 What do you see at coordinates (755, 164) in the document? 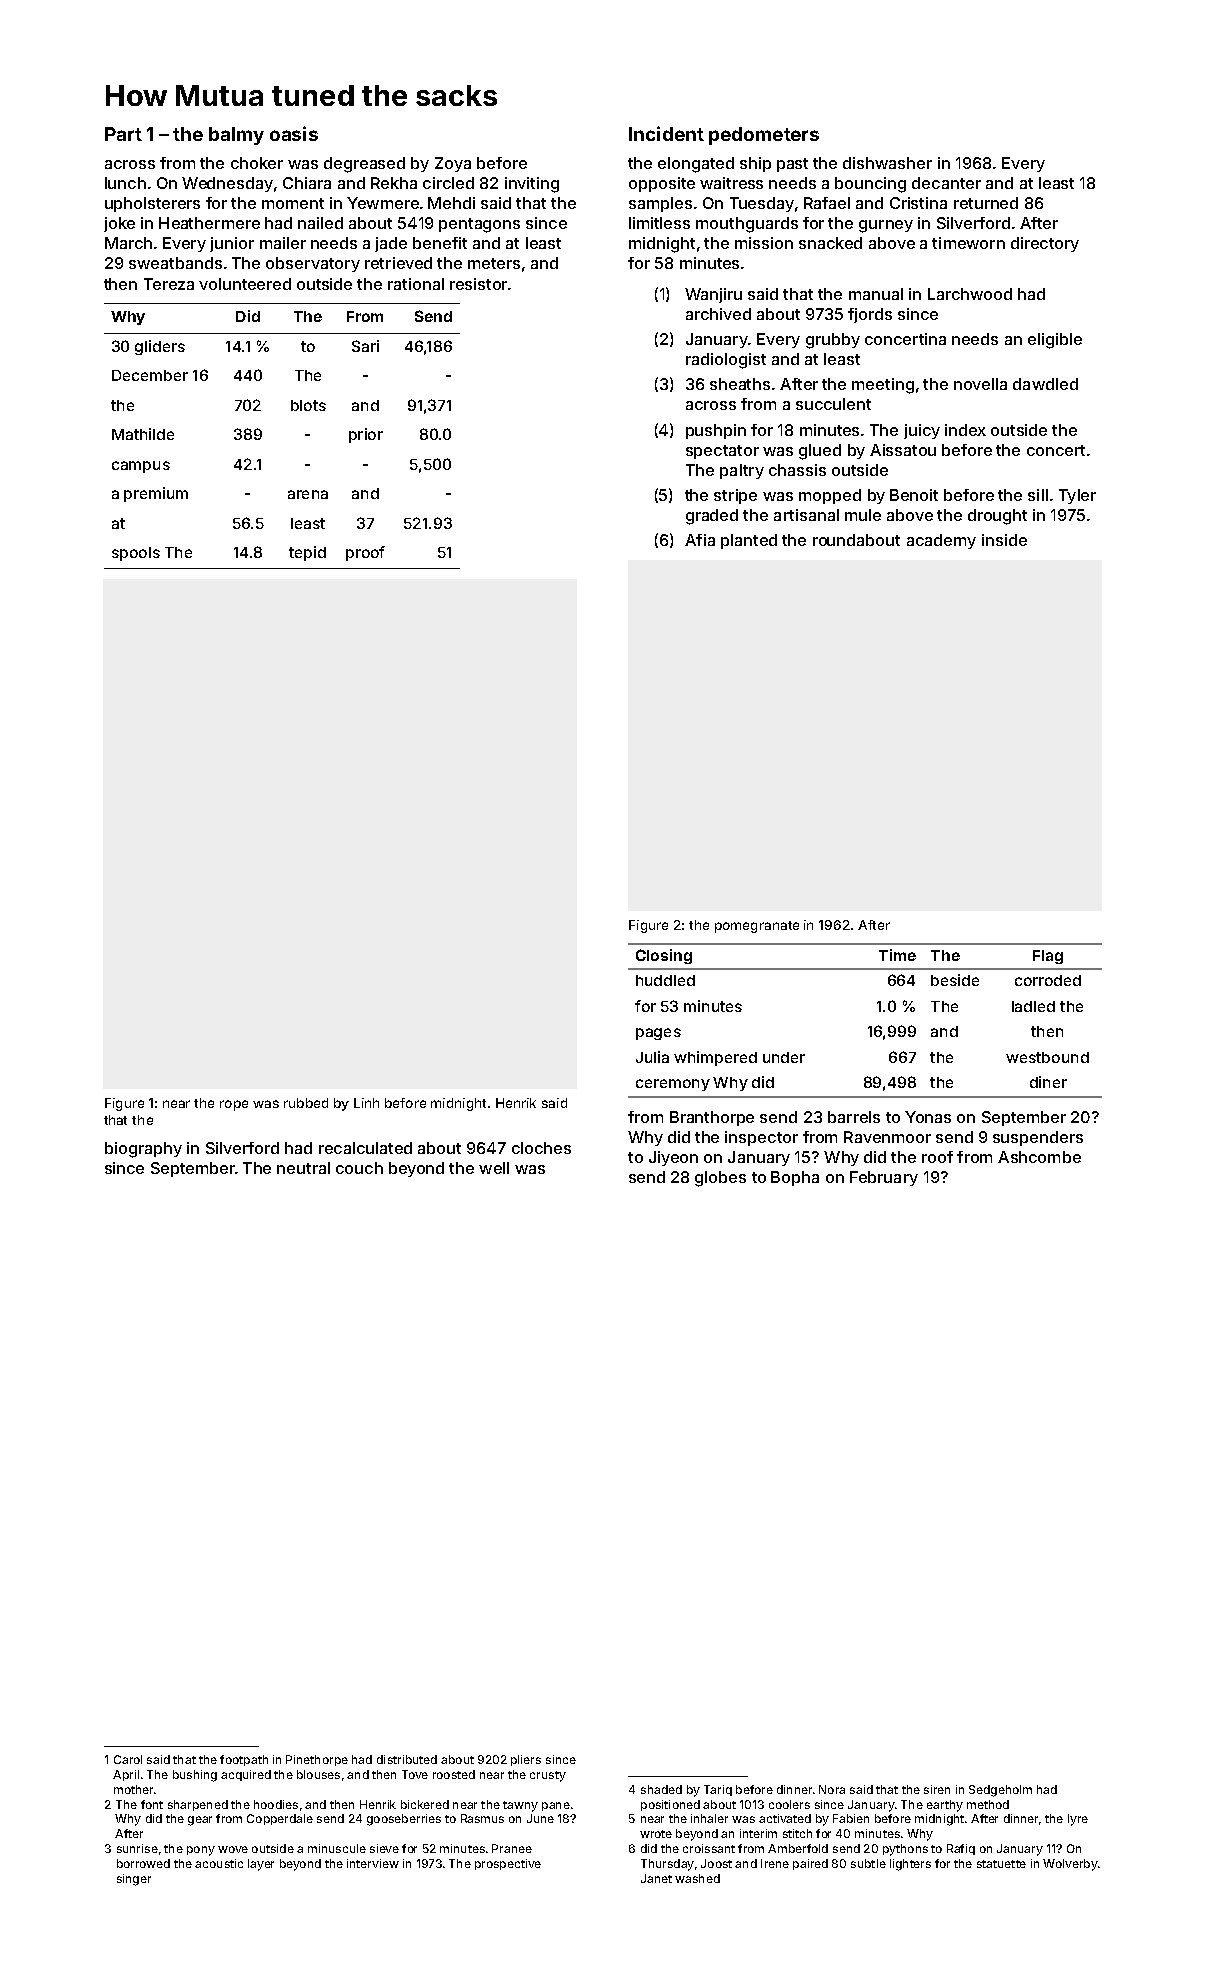
I see `ship` at bounding box center [755, 164].
